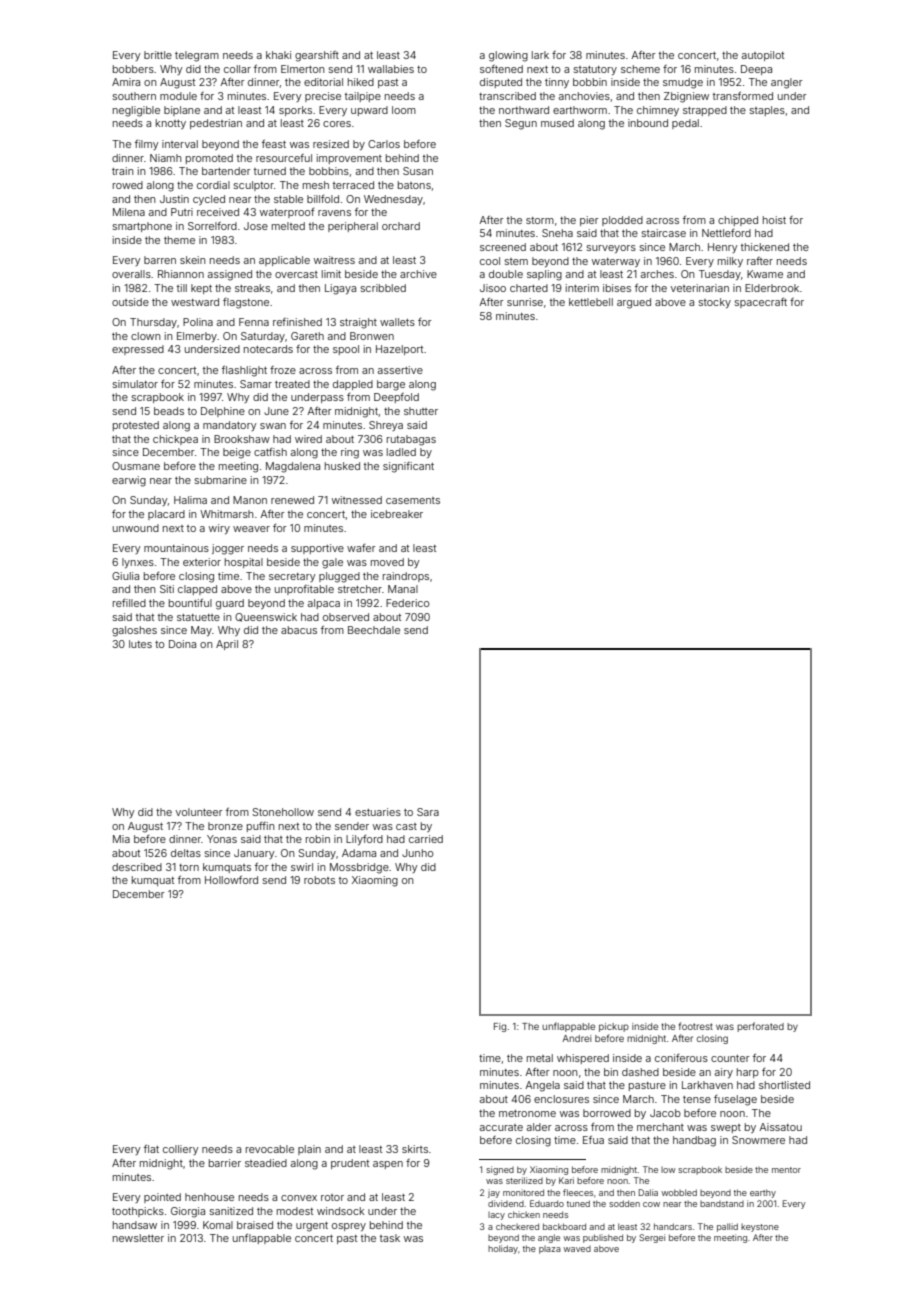  I want to click on toothpicks, so click(138, 1212).
